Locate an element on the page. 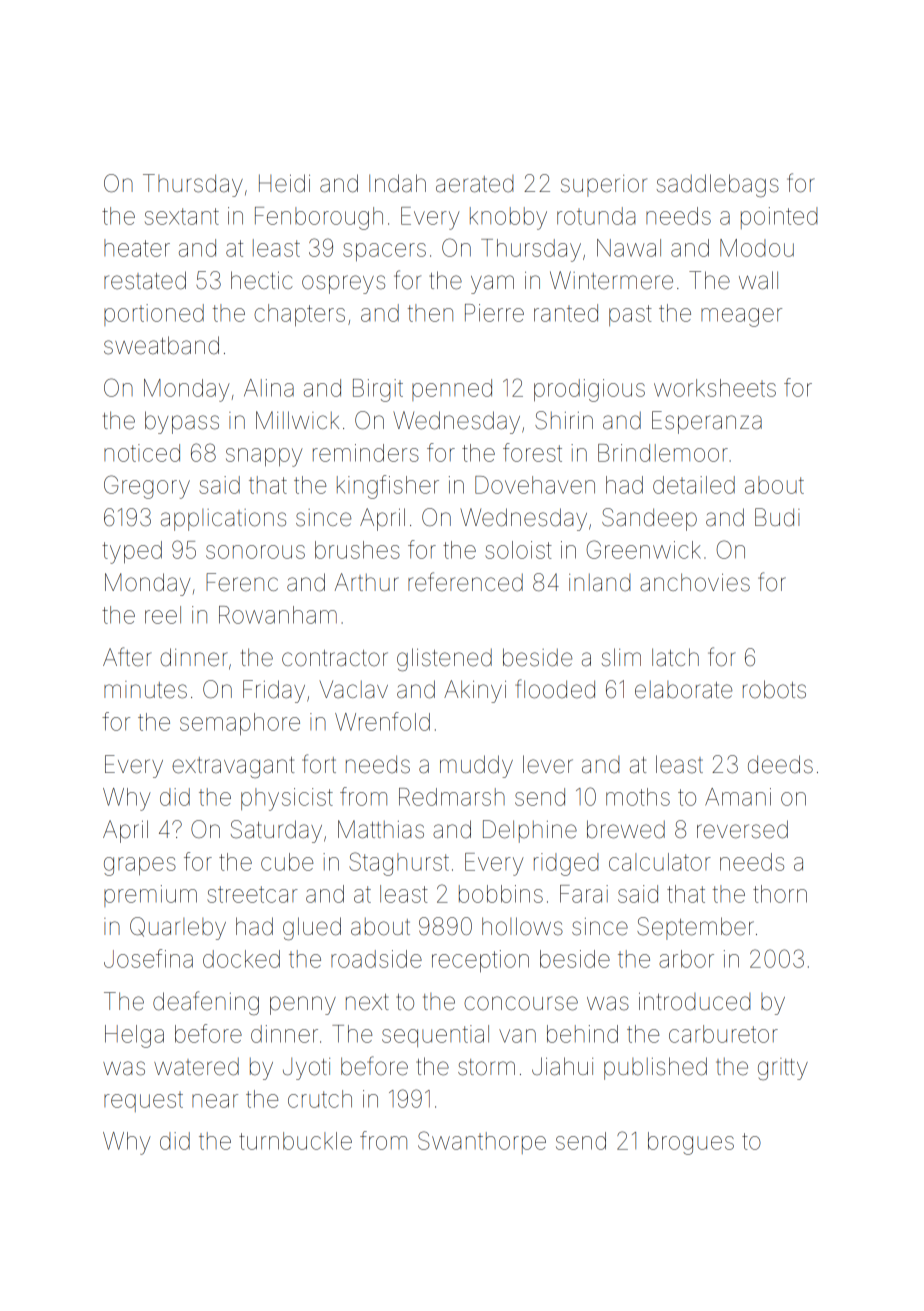  request is located at coordinates (143, 1101).
